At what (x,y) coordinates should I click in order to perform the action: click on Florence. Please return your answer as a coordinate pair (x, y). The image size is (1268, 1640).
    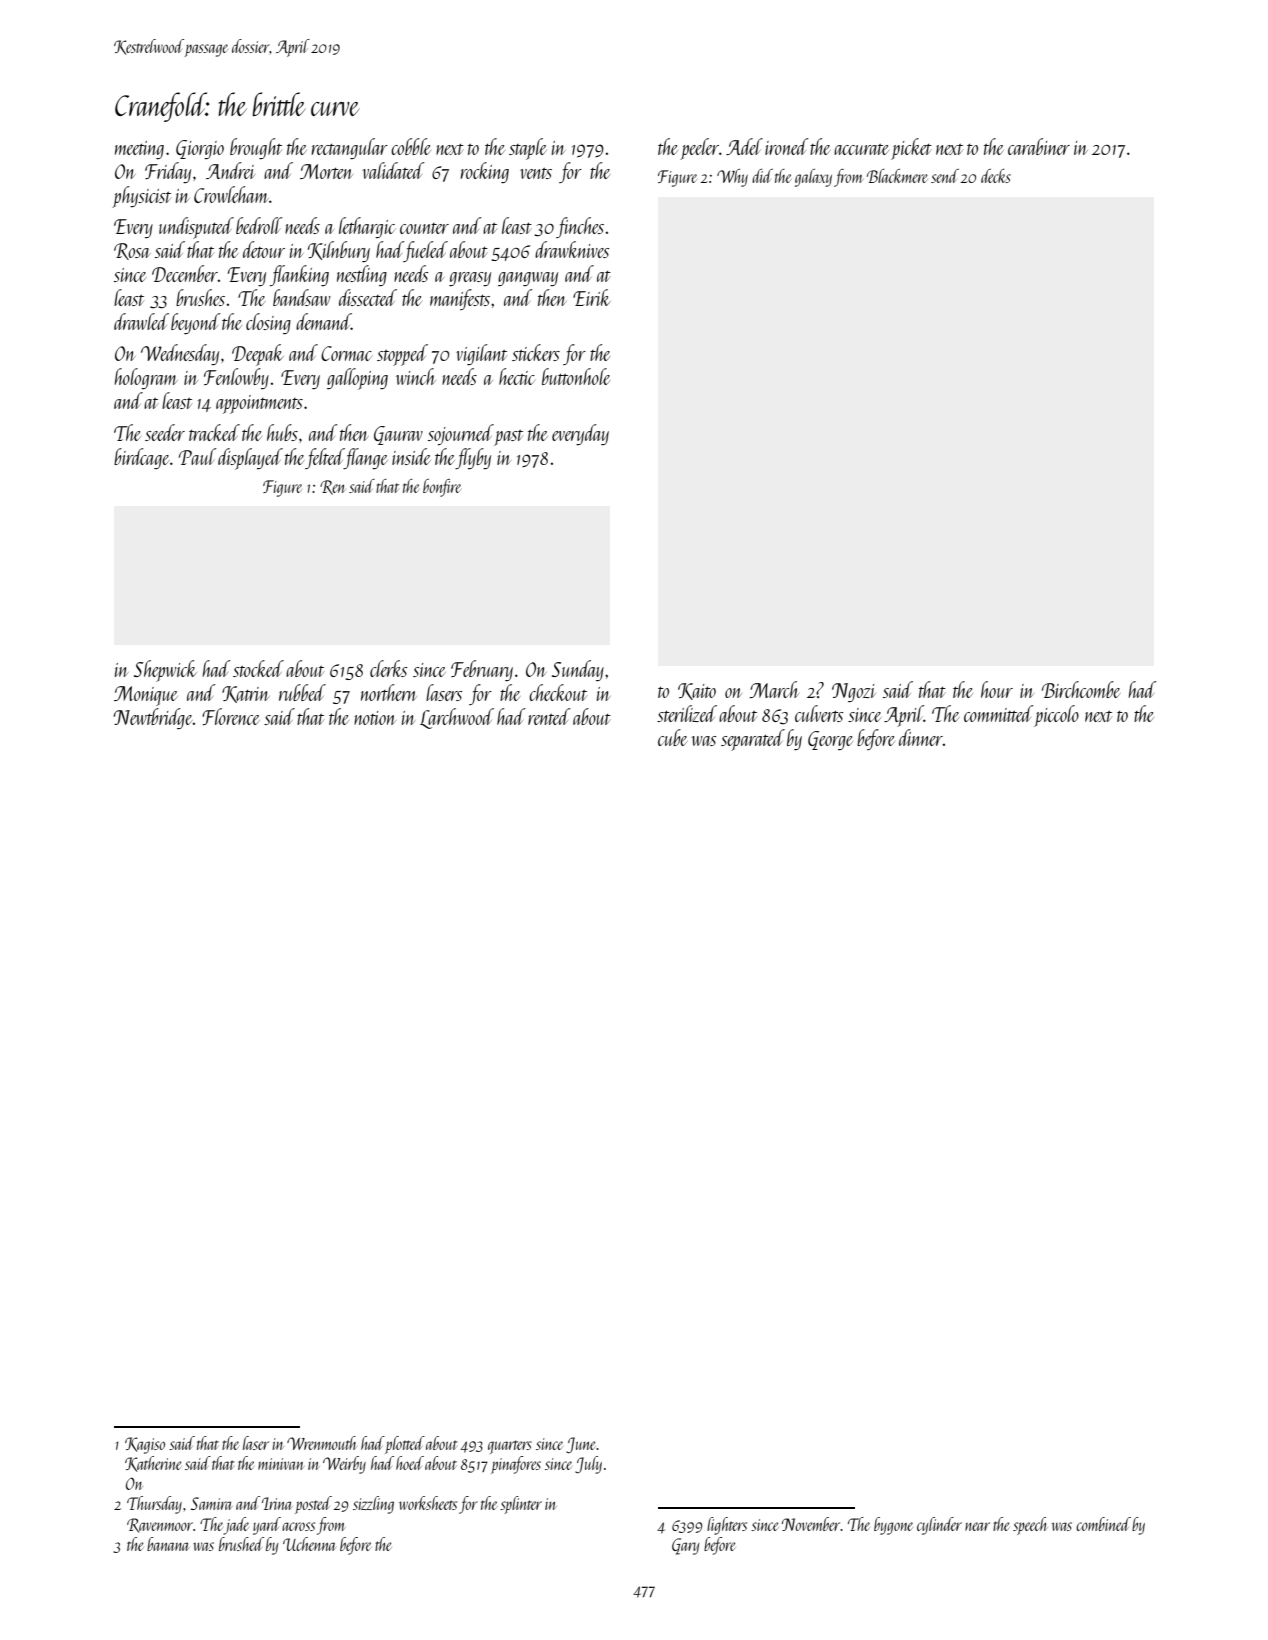
    Looking at the image, I should click on (231, 716).
